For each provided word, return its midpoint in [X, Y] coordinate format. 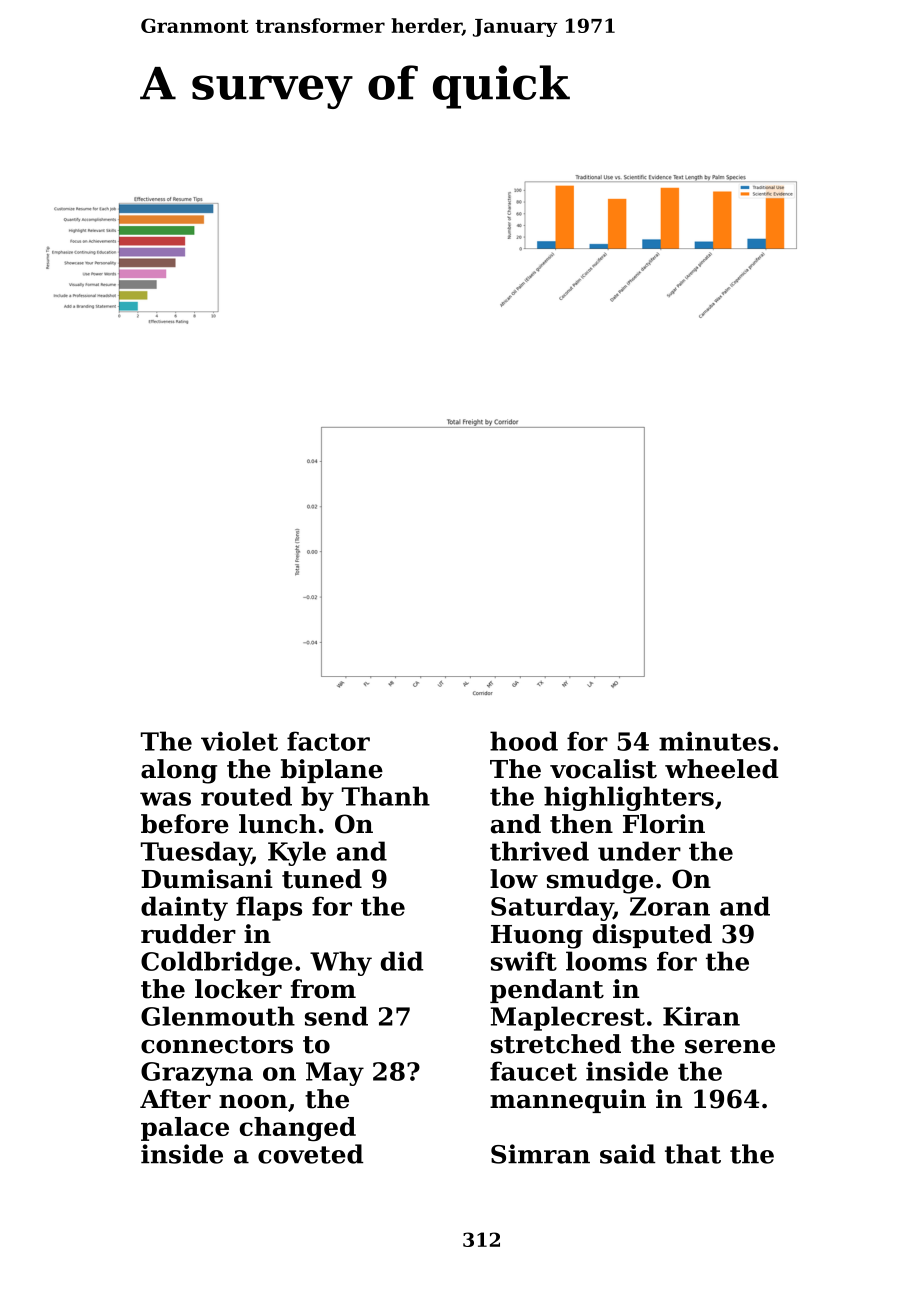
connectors [217, 1045]
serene [730, 1047]
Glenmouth [218, 1016]
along [179, 771]
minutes [715, 741]
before [185, 824]
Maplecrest [568, 1018]
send [336, 1016]
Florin [664, 824]
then [581, 824]
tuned [322, 879]
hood [524, 741]
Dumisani [207, 879]
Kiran [701, 1016]
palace [185, 1129]
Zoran [670, 906]
